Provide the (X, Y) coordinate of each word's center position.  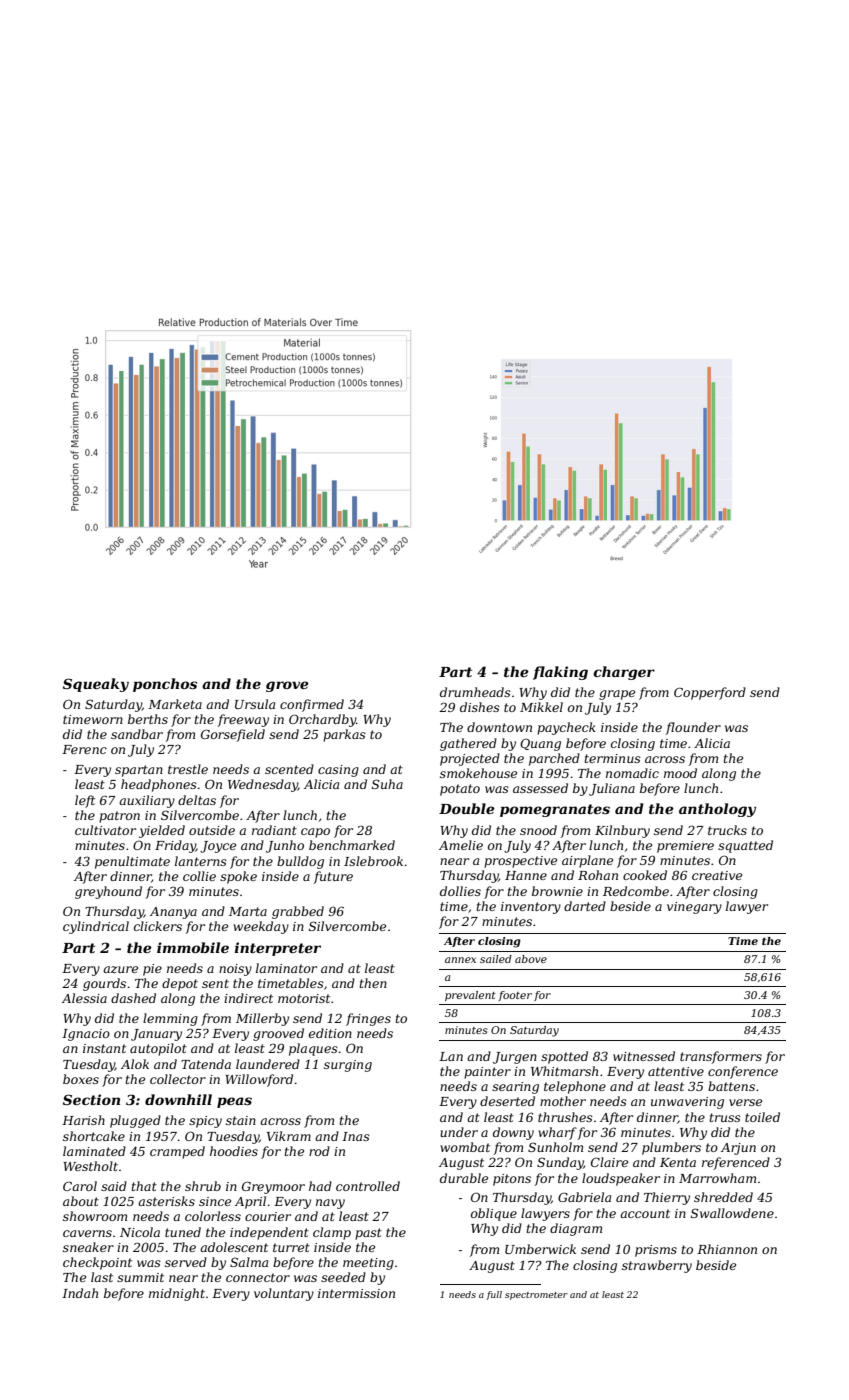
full (494, 1295)
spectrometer (536, 1296)
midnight (177, 1294)
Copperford (710, 693)
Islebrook (373, 861)
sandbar (137, 734)
